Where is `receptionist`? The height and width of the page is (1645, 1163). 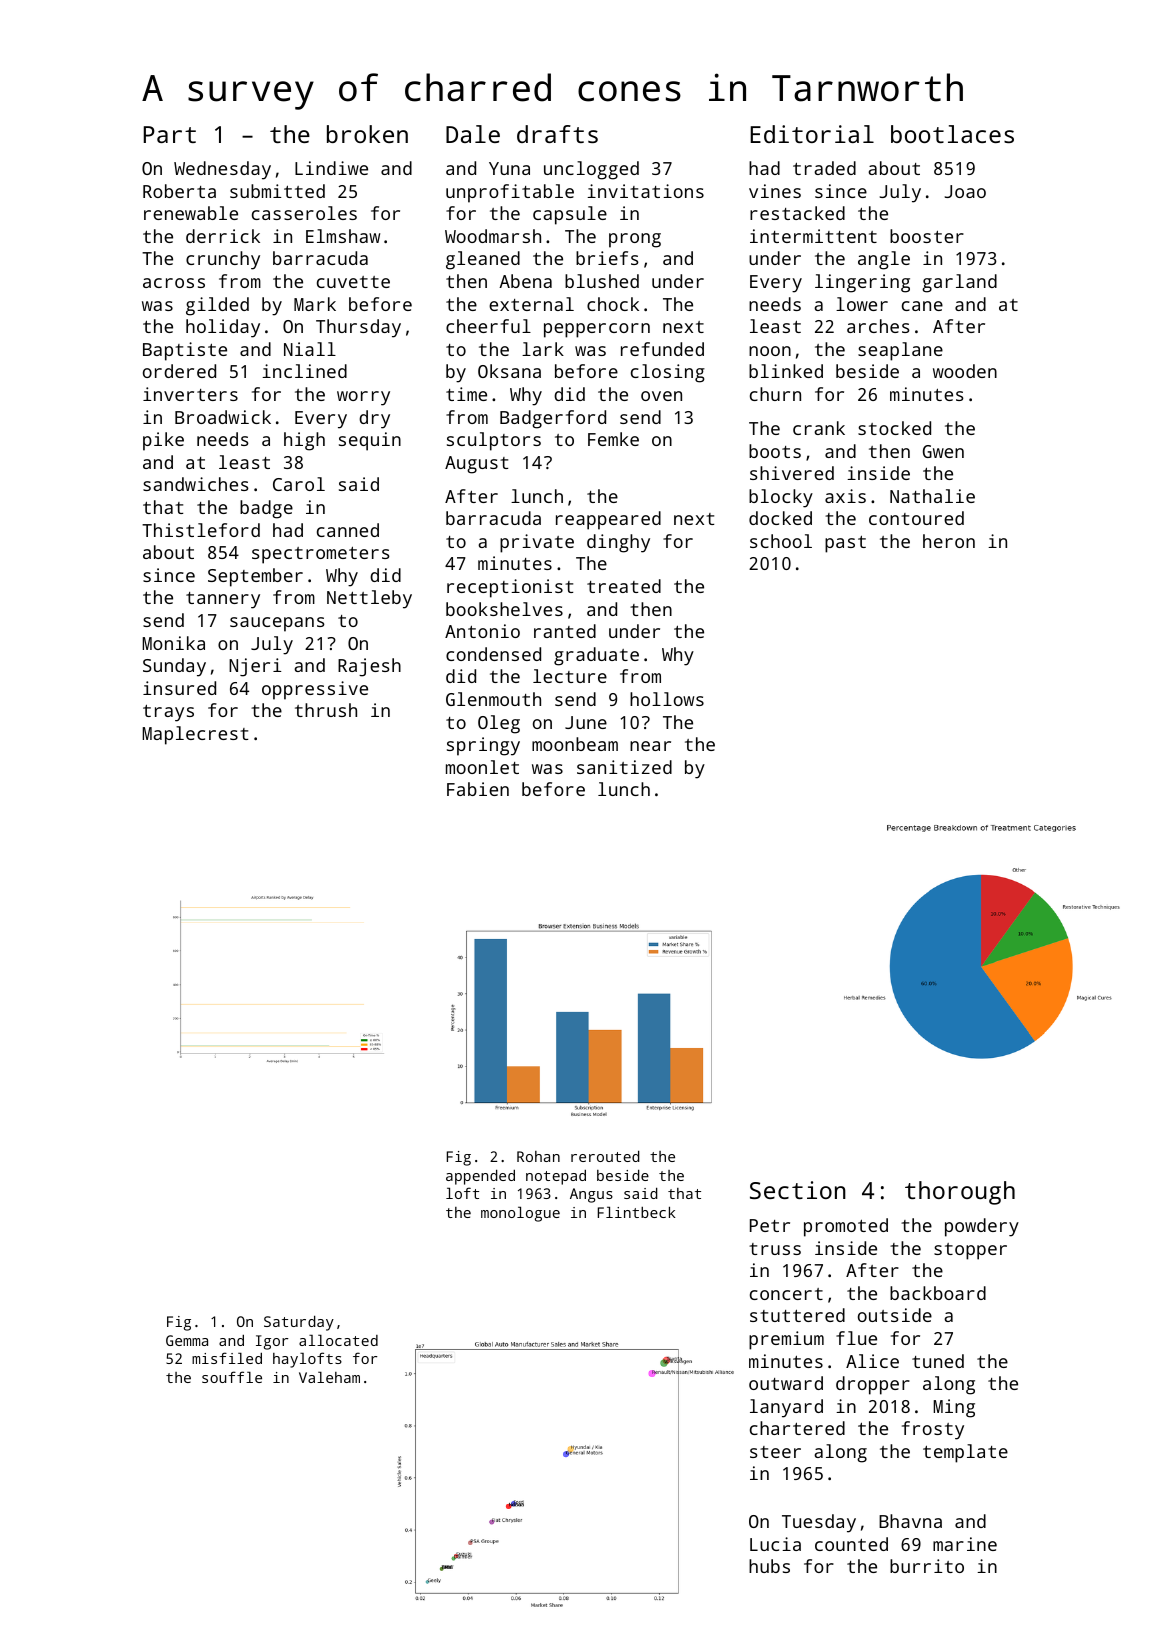 receptionist is located at coordinates (510, 588).
